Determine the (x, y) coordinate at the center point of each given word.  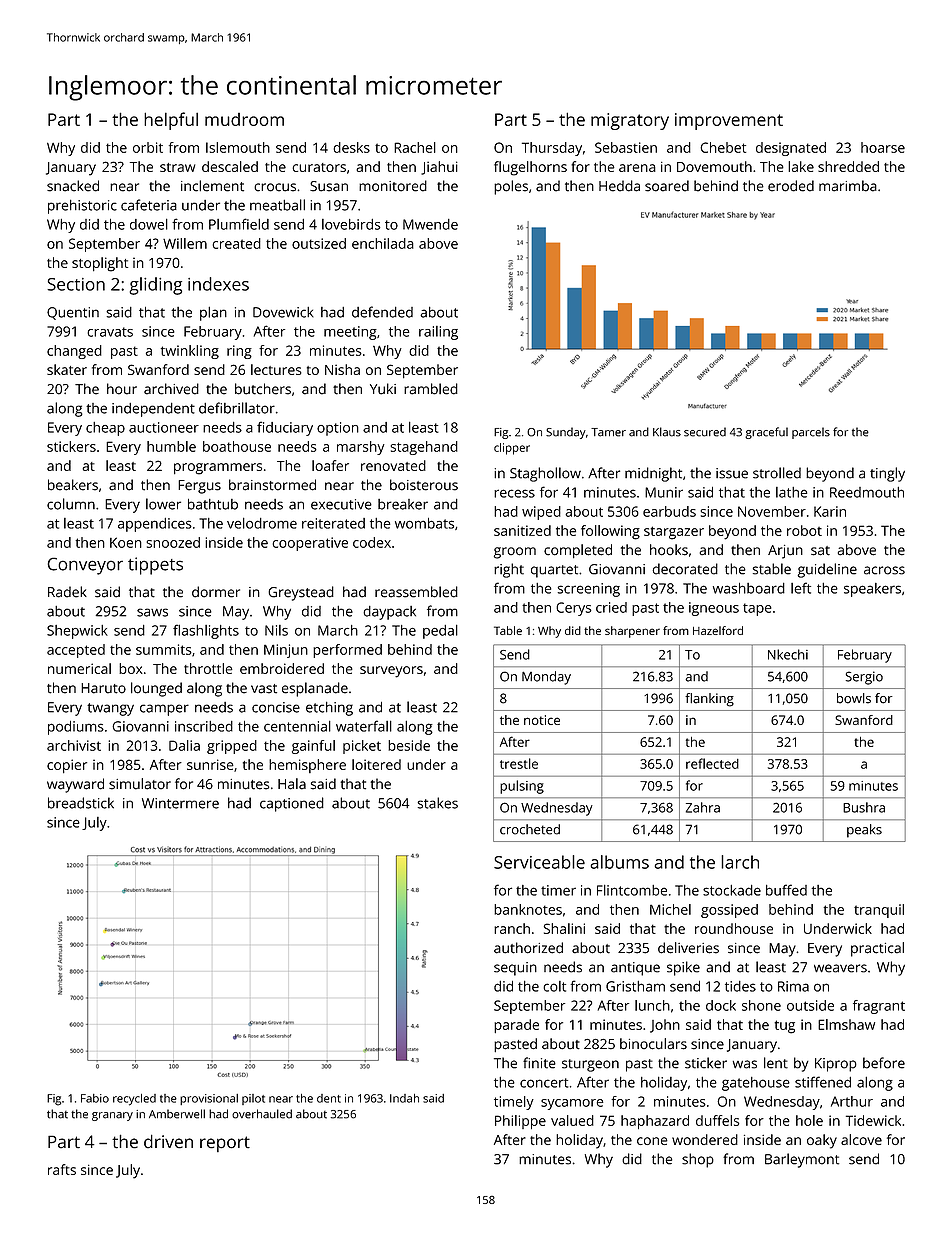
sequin (515, 969)
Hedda (619, 186)
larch (740, 862)
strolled (777, 473)
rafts (62, 1169)
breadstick (81, 803)
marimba (848, 186)
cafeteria (149, 205)
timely (514, 1103)
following (610, 532)
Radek (67, 592)
